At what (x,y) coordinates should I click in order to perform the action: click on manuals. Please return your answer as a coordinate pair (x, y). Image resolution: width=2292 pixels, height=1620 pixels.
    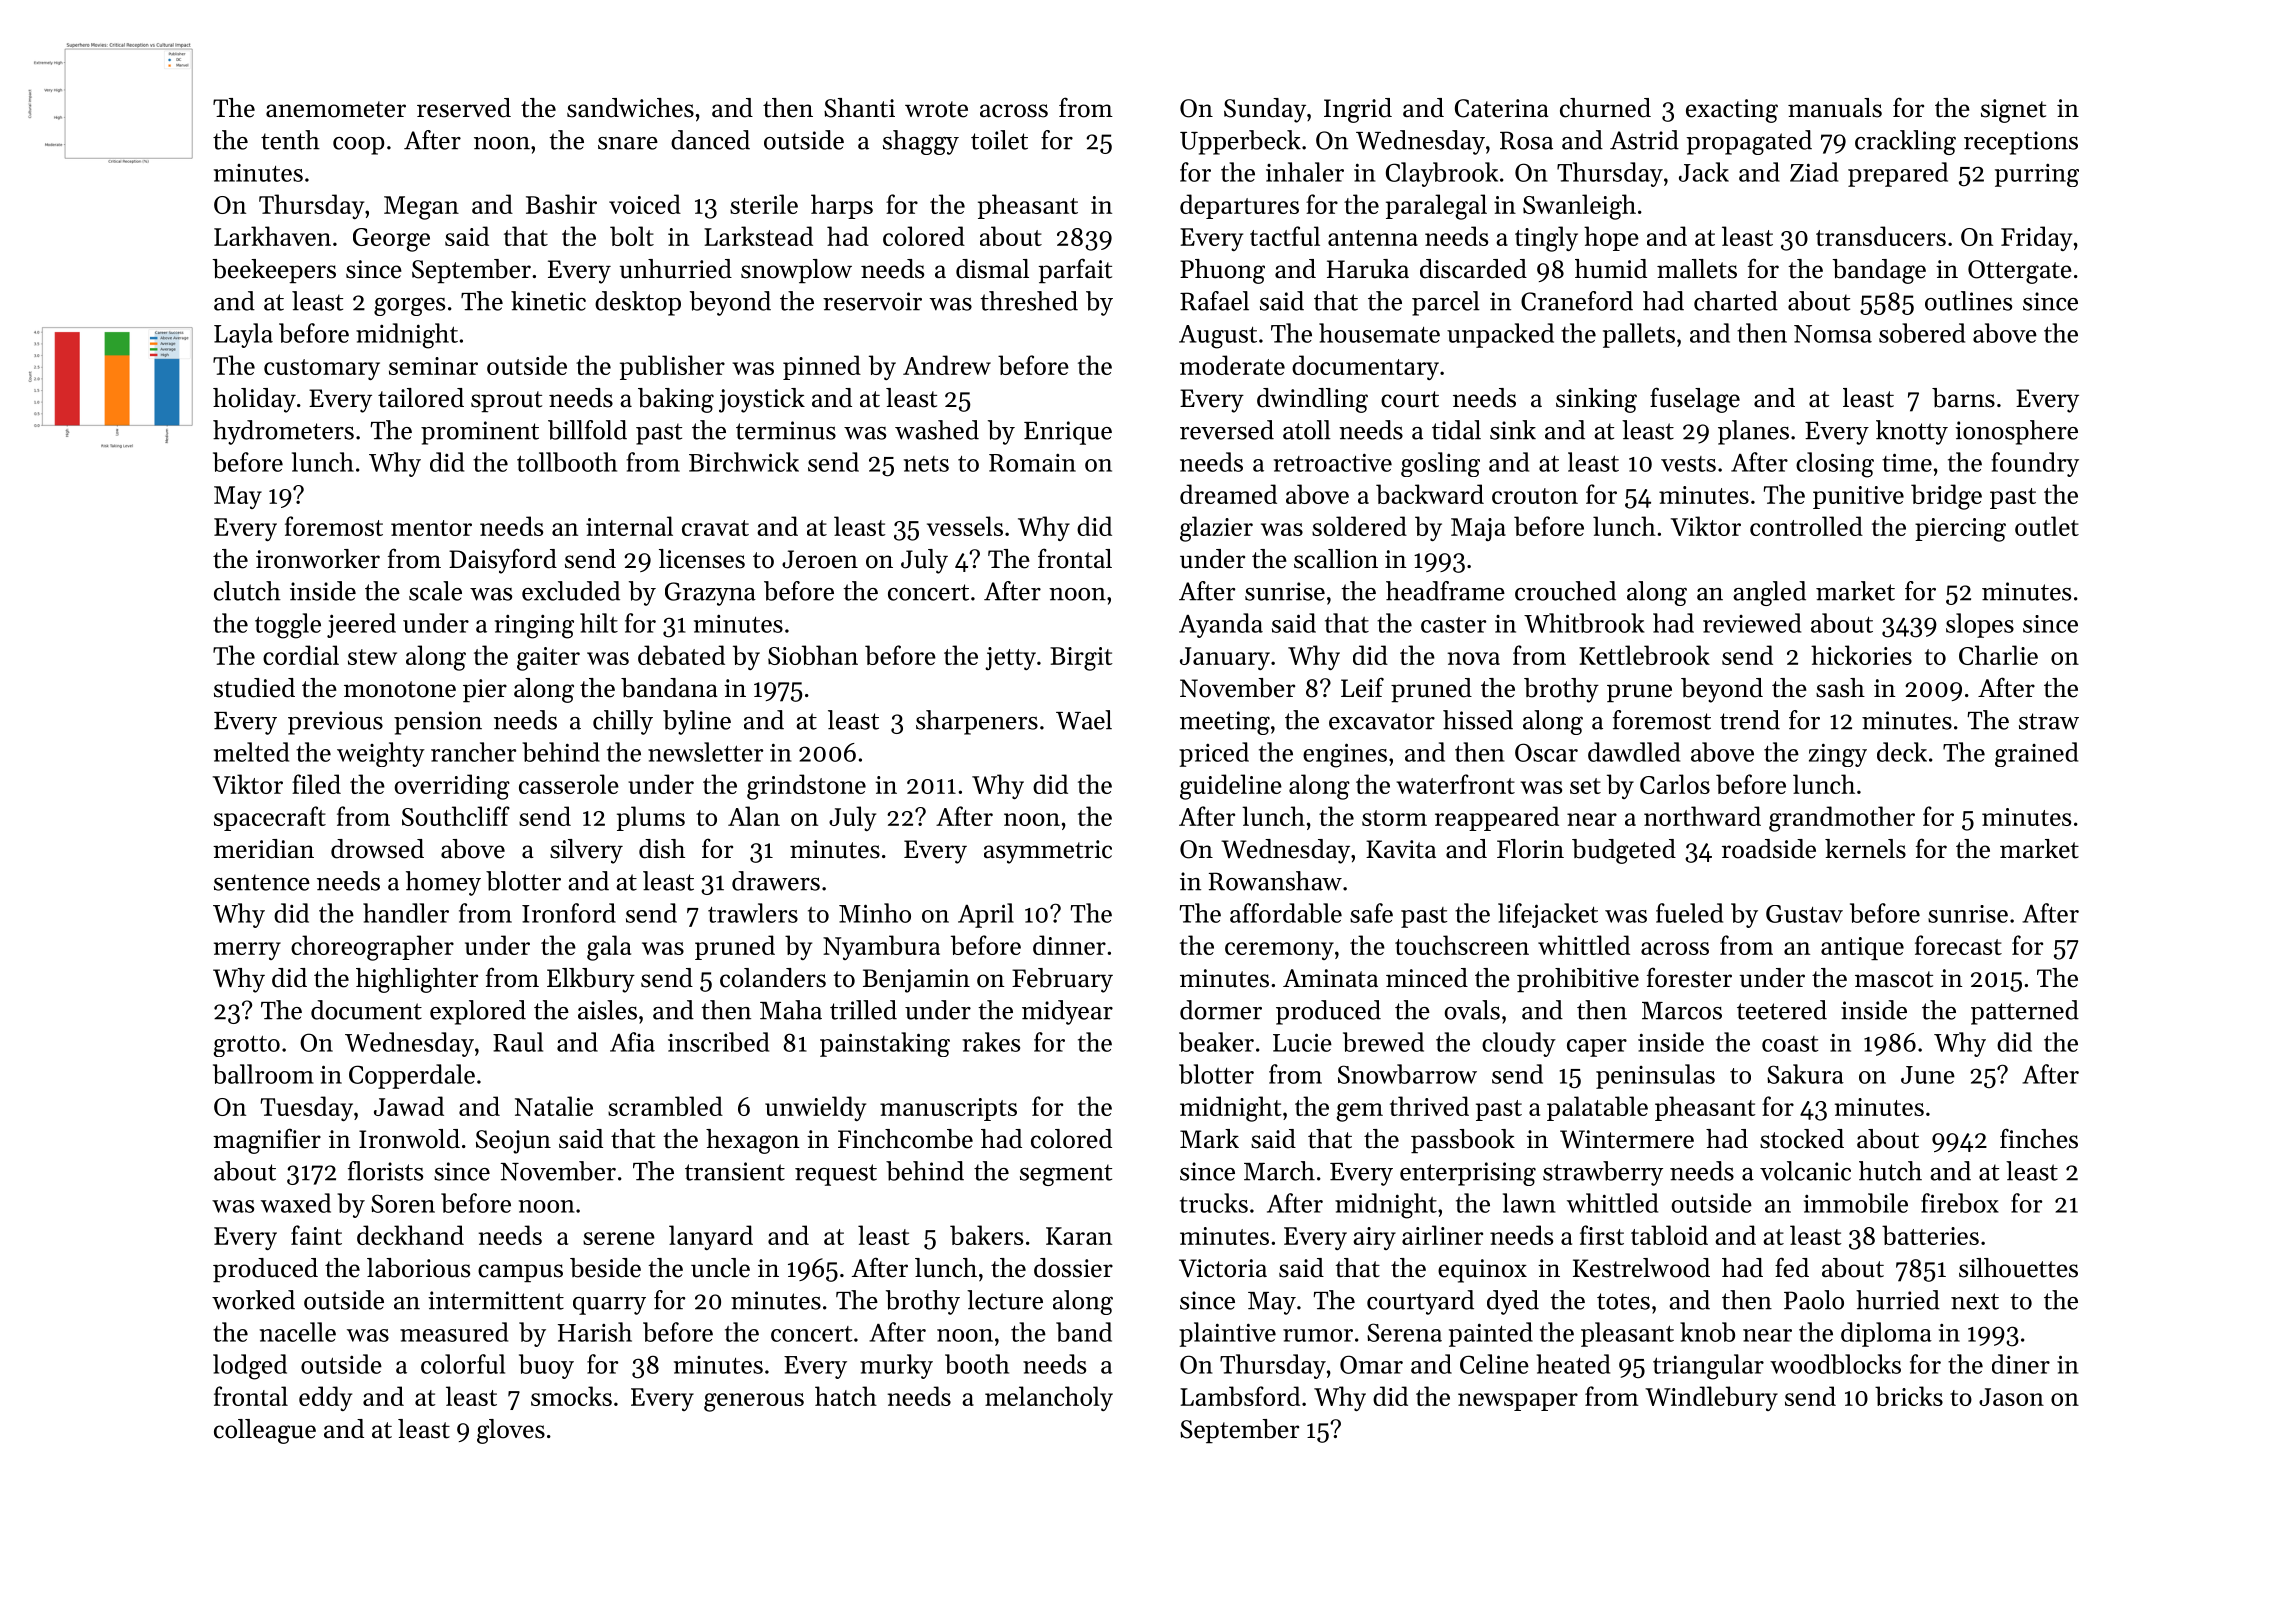
    Looking at the image, I should click on (1835, 108).
